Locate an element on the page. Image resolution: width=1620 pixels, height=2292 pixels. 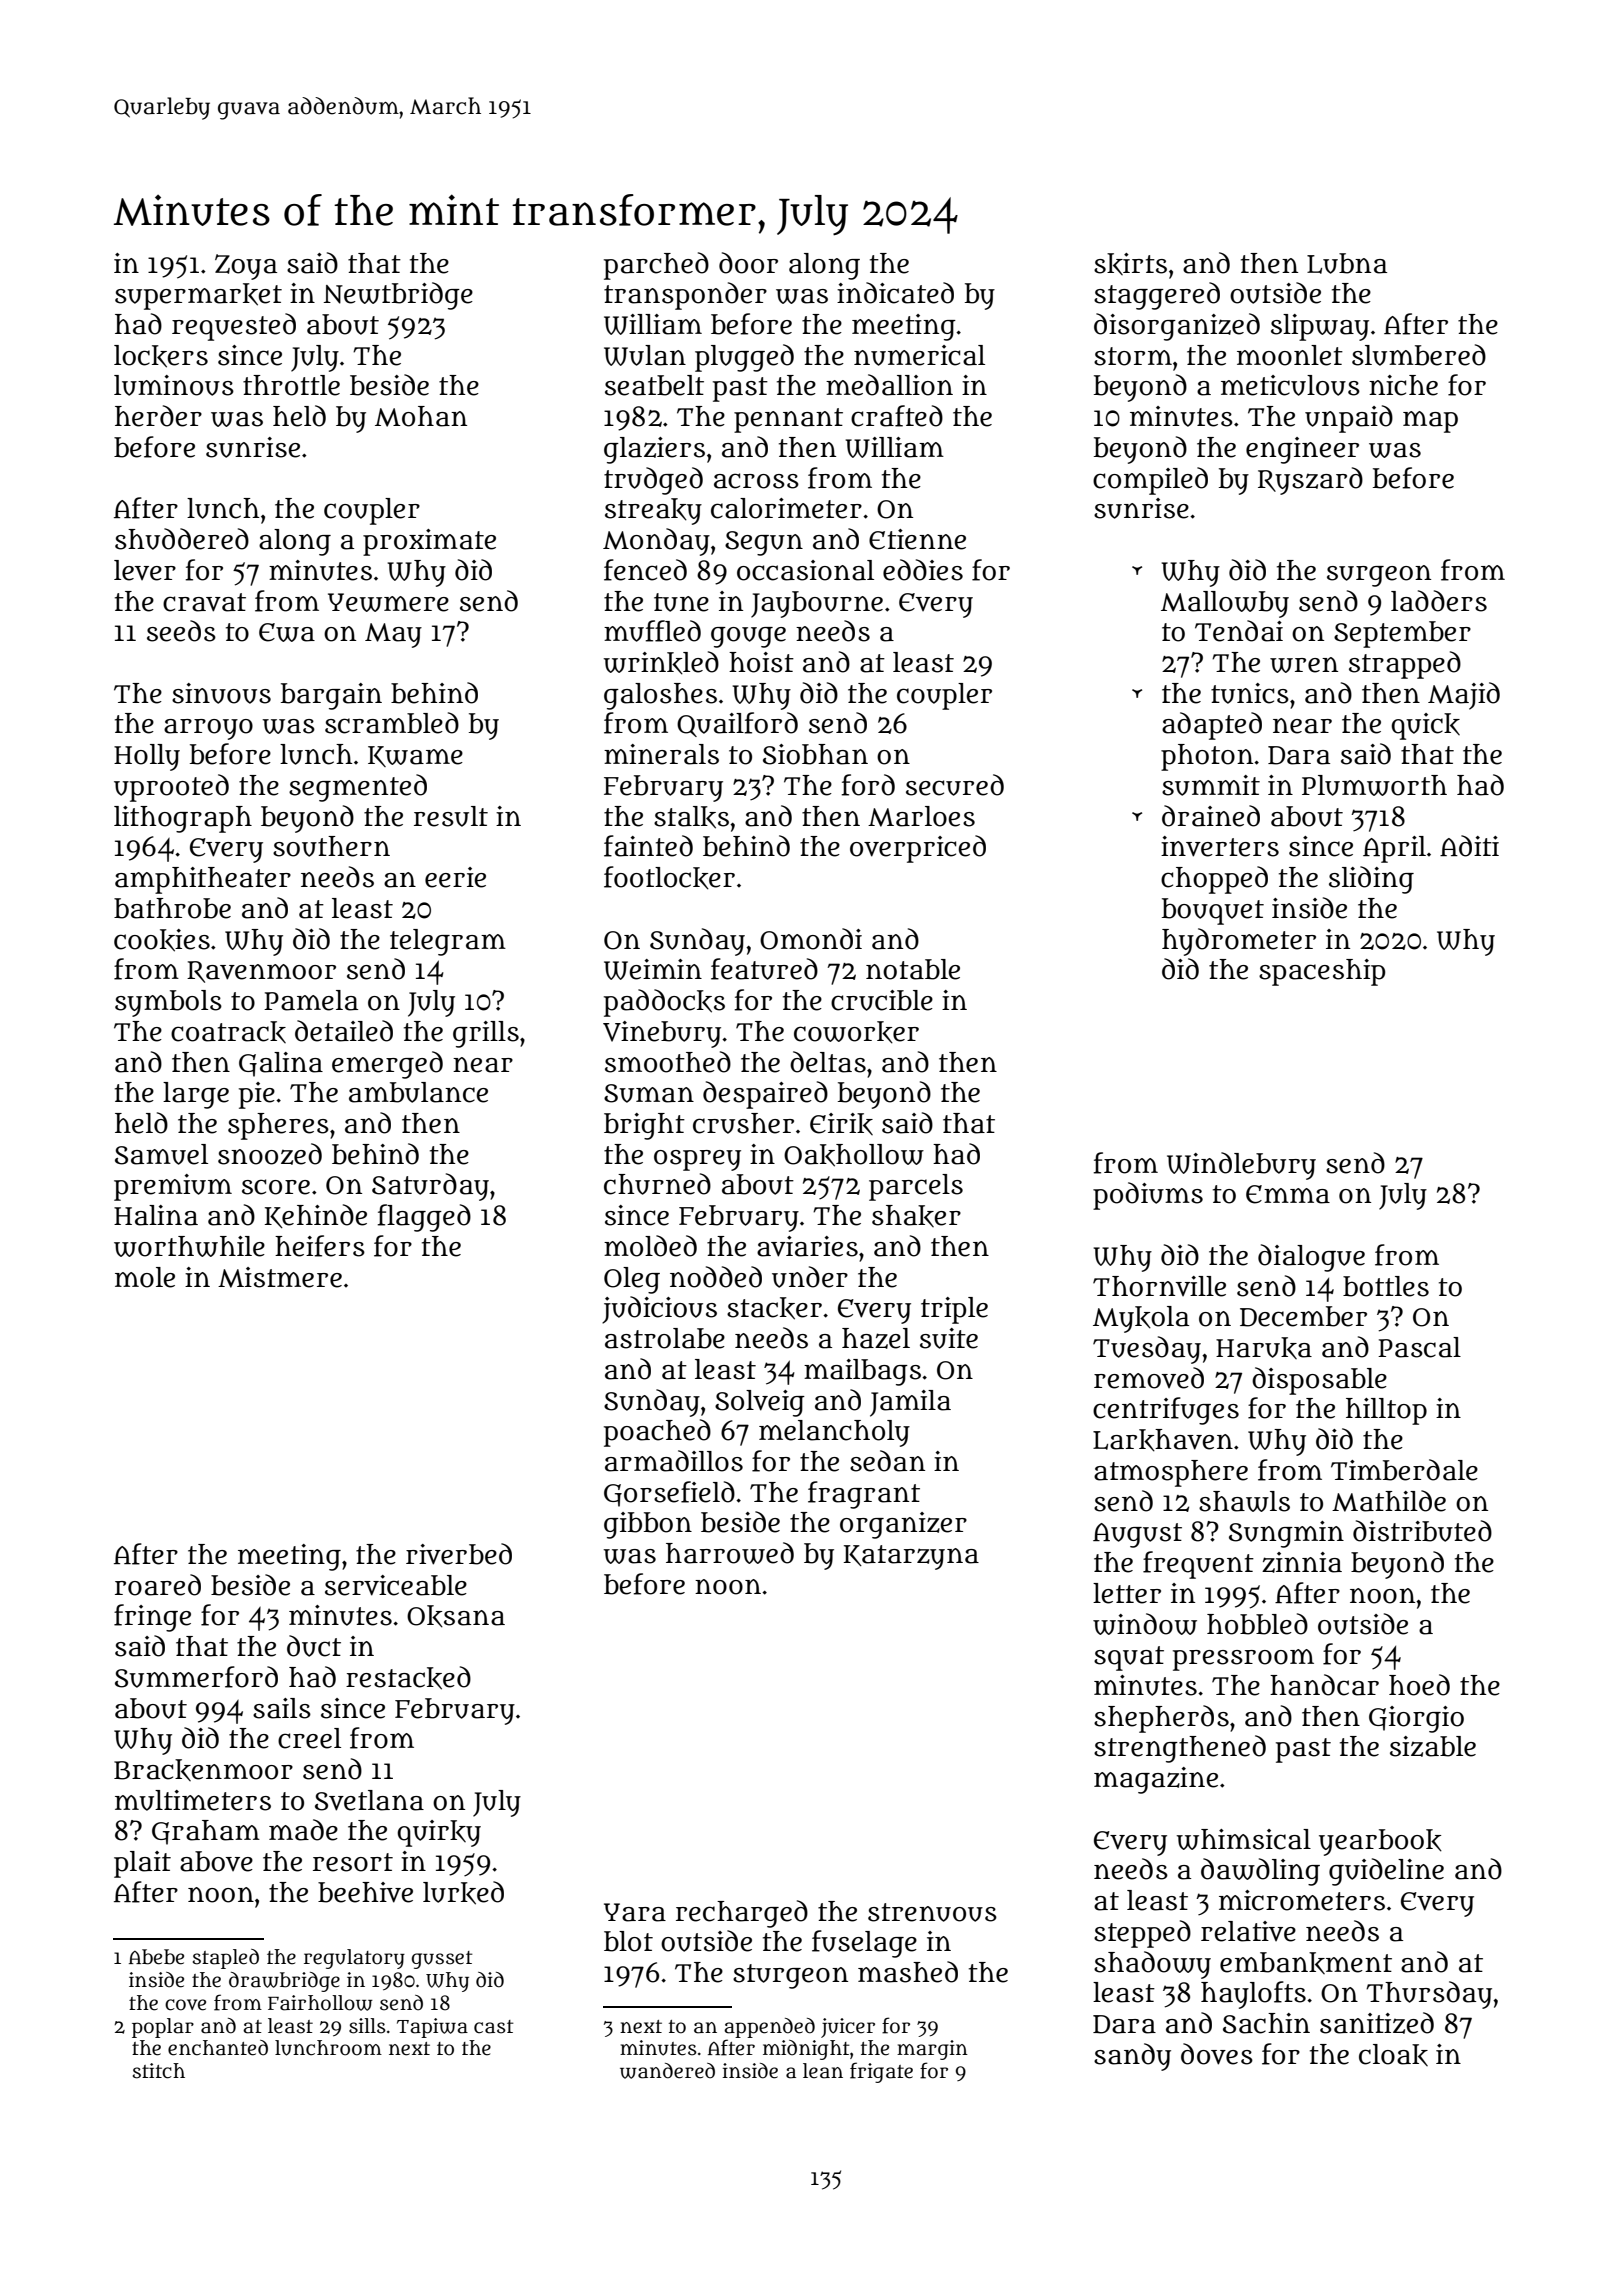
bargain is located at coordinates (331, 696).
